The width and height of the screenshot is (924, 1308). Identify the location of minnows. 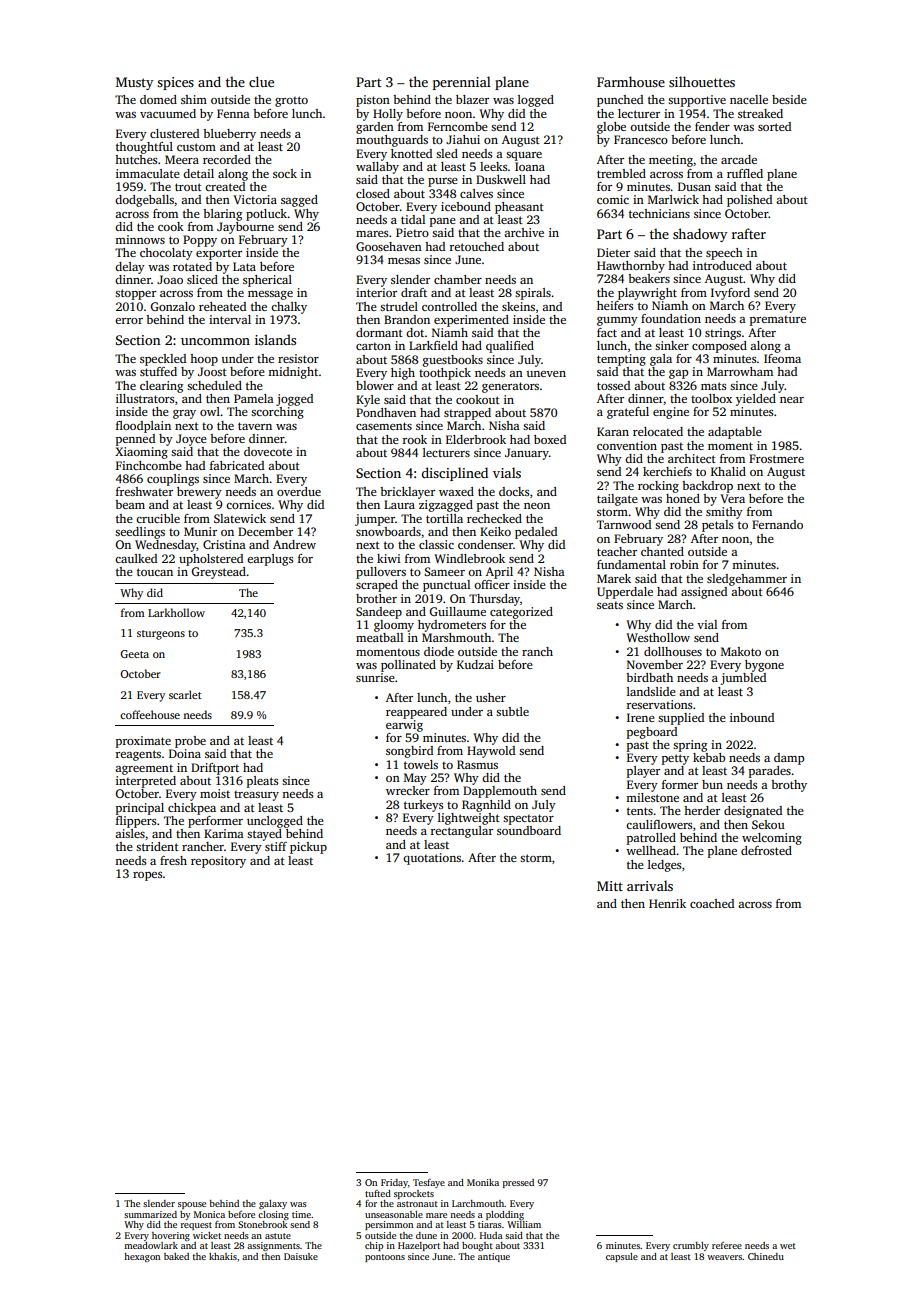
(140, 239).
